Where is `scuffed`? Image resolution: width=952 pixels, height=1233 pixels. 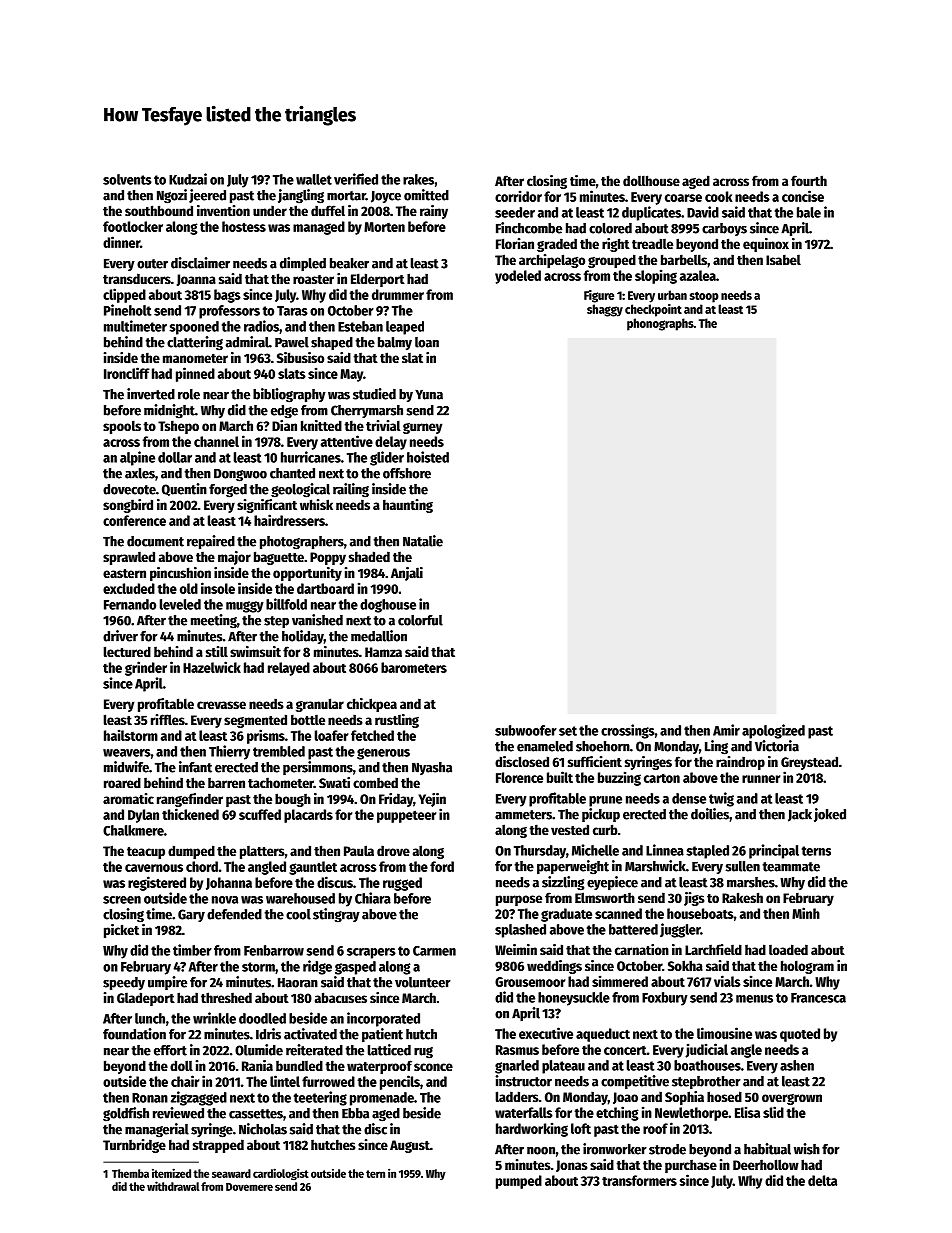
scuffed is located at coordinates (260, 814).
